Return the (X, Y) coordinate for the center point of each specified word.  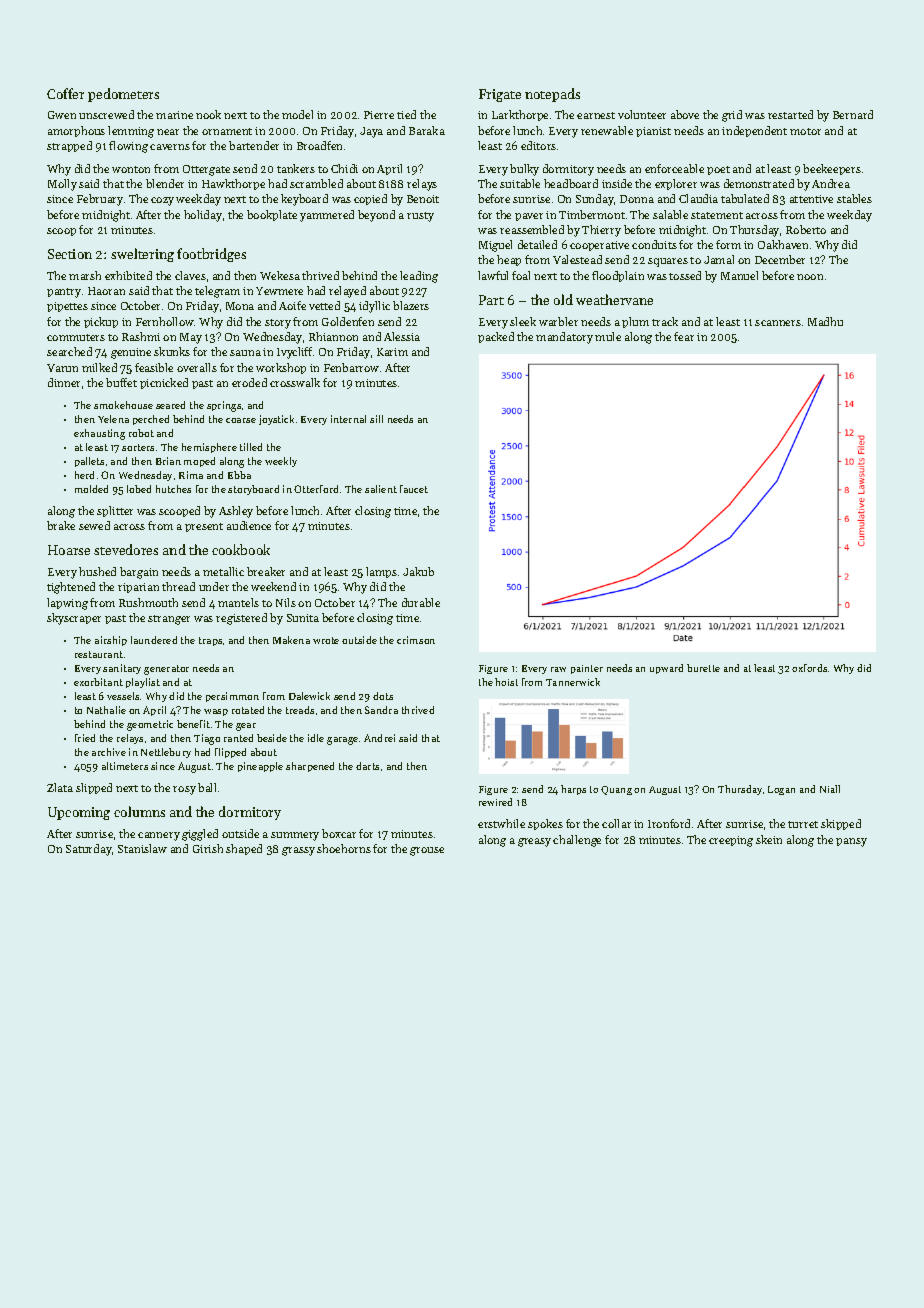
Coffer (65, 93)
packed (496, 337)
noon (810, 277)
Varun (62, 368)
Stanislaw (142, 848)
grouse (427, 851)
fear (684, 336)
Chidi (344, 168)
